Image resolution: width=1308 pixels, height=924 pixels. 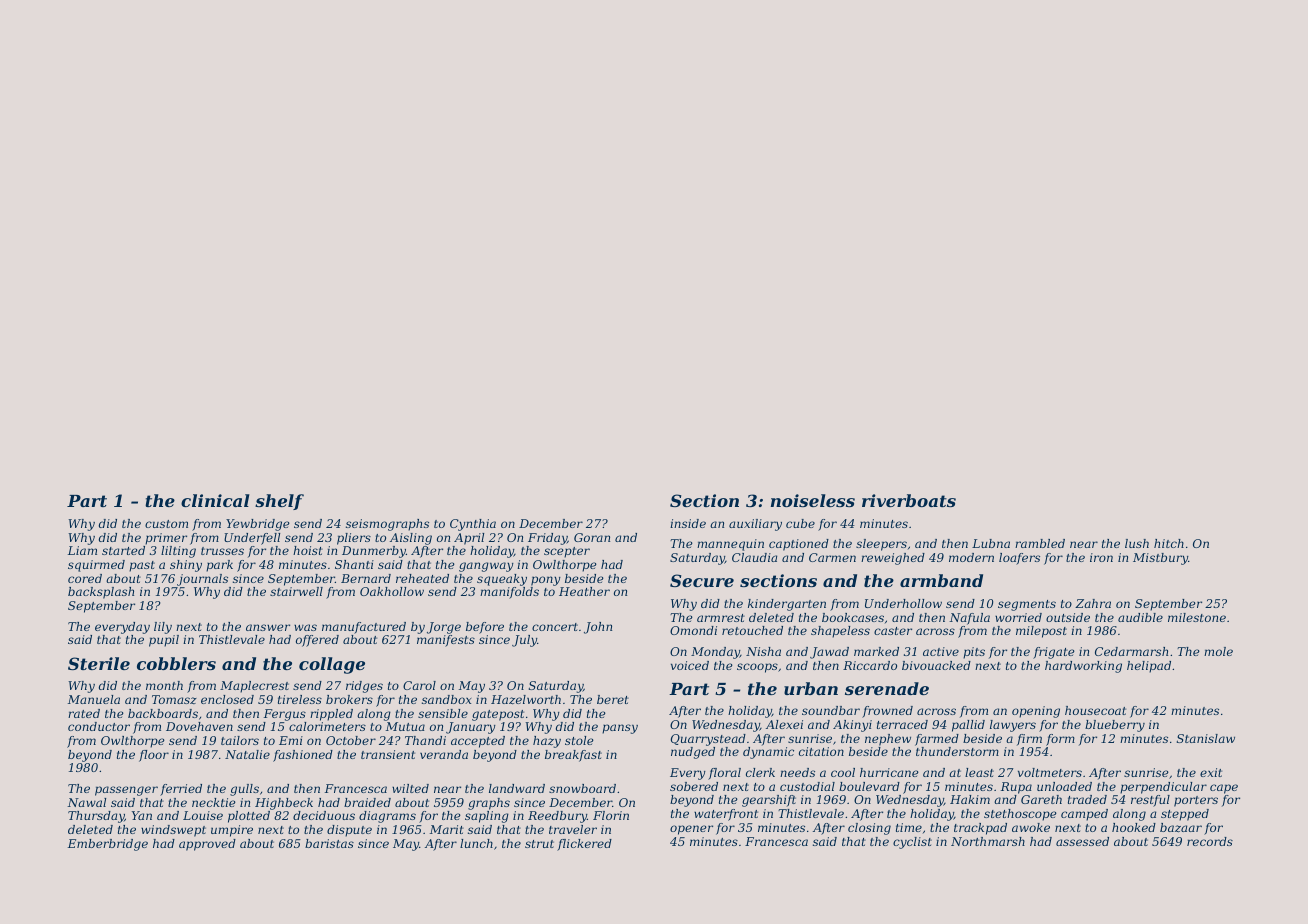 What do you see at coordinates (1095, 710) in the screenshot?
I see `housecoat` at bounding box center [1095, 710].
